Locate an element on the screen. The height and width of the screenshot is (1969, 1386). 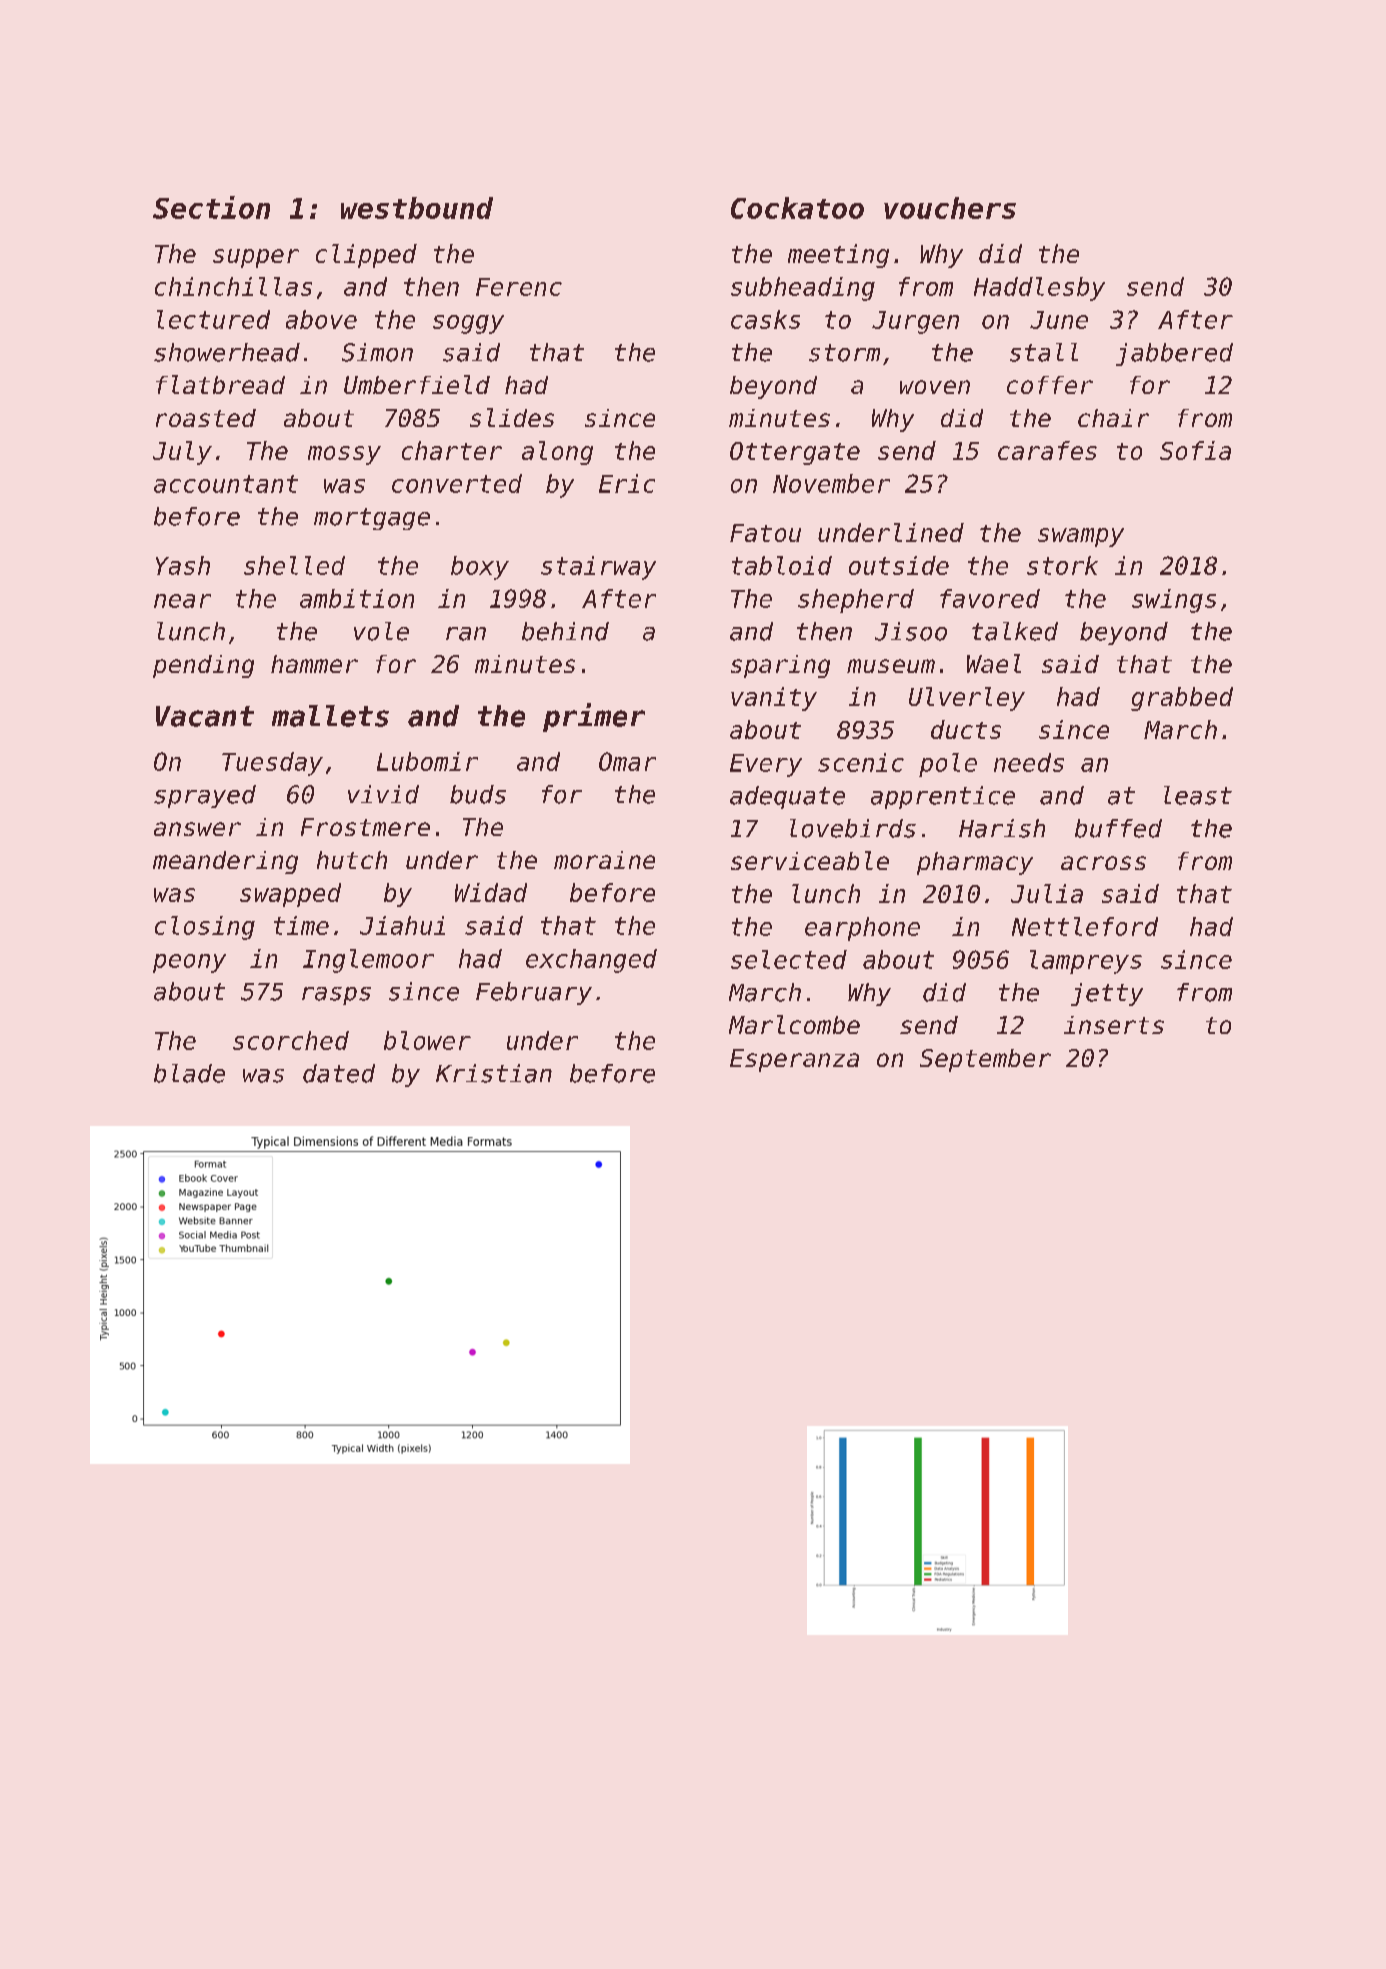
Esperanza is located at coordinates (794, 1060).
